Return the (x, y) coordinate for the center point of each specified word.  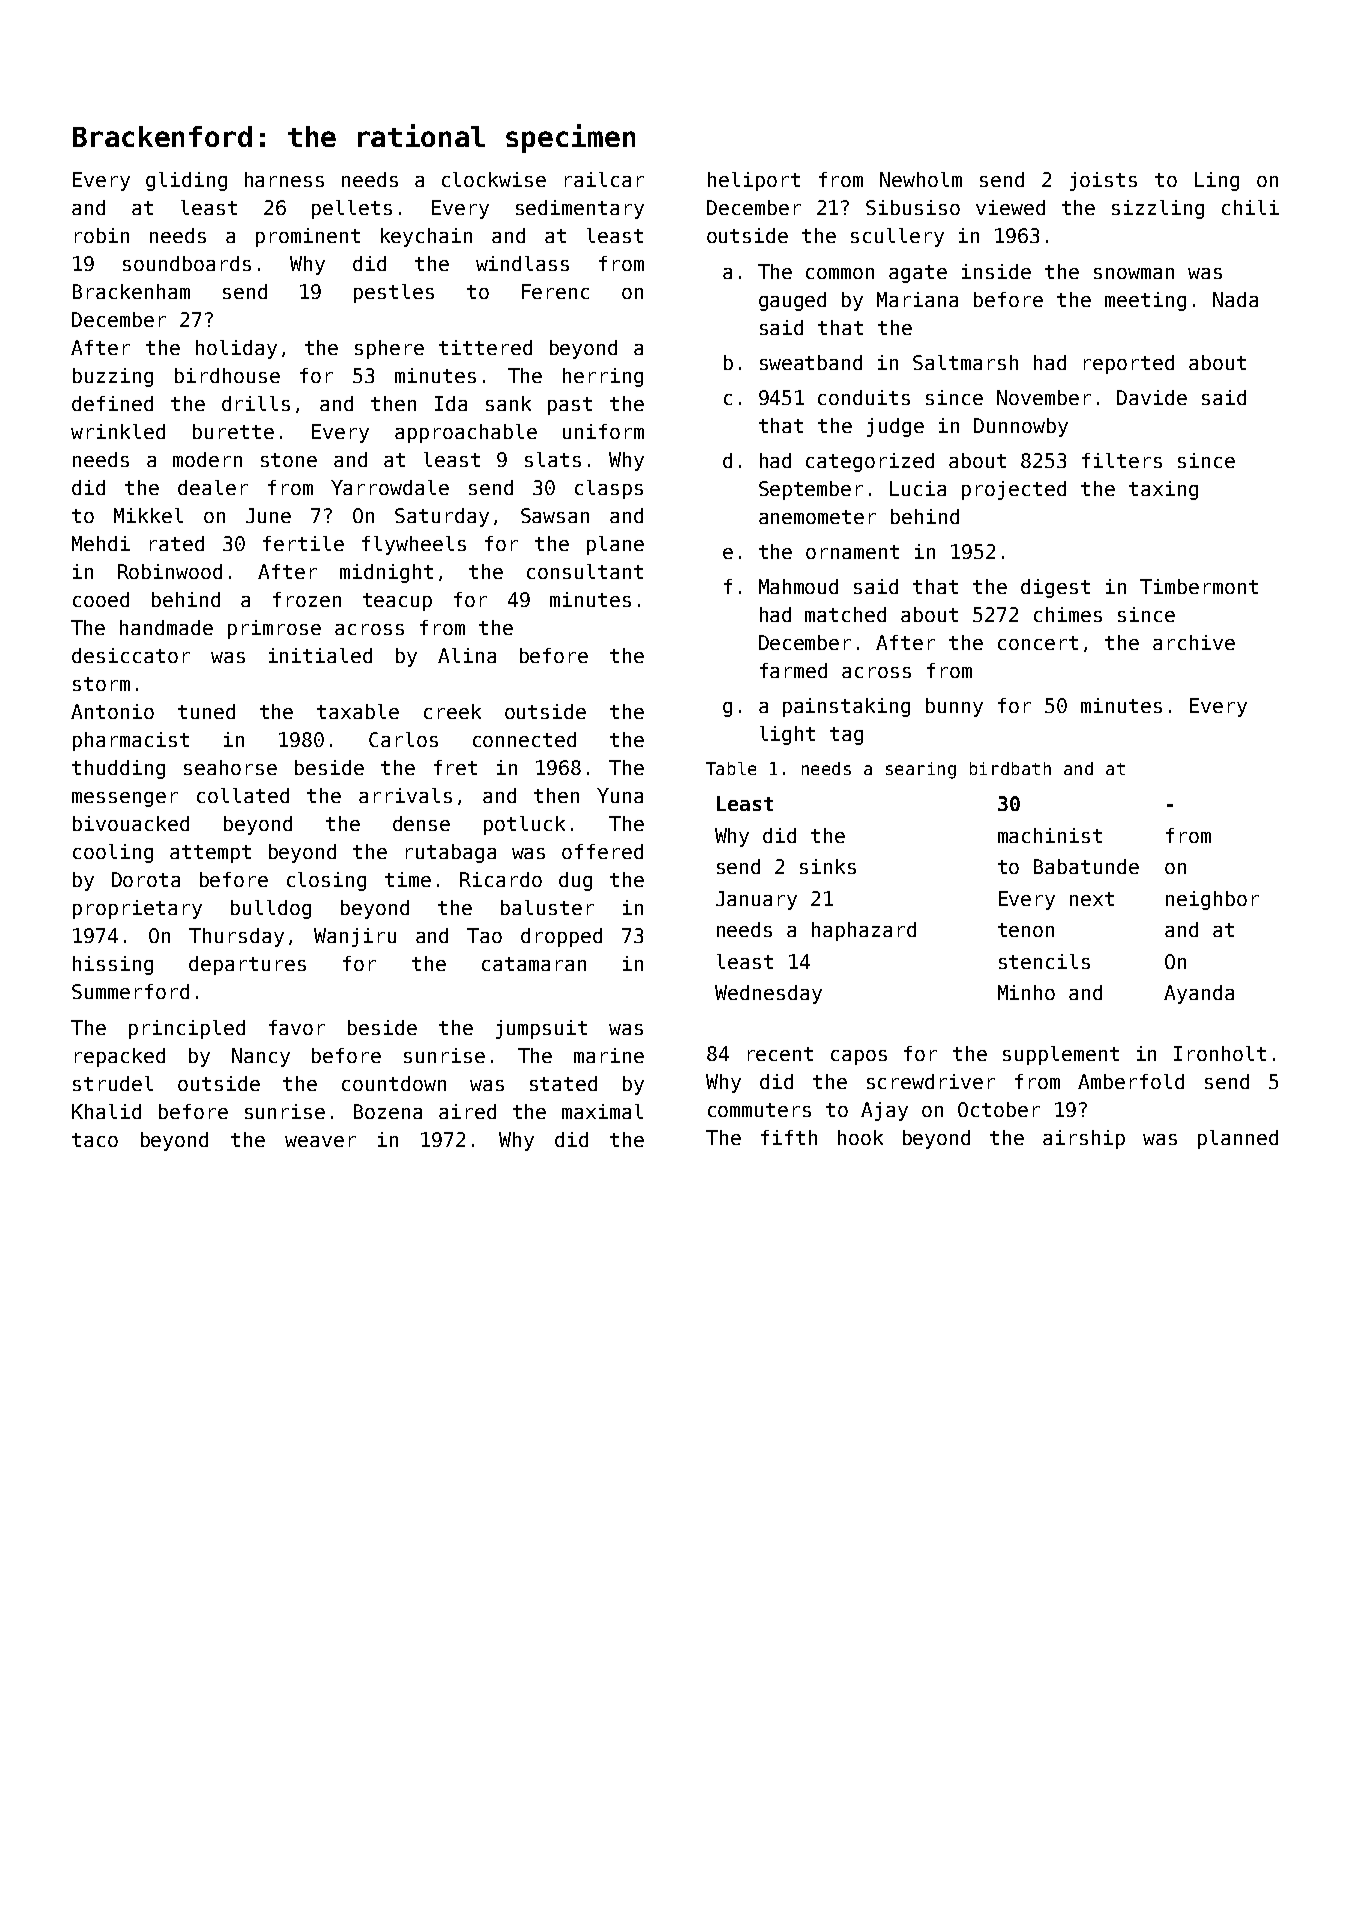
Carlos (403, 739)
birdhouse (227, 375)
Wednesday (768, 994)
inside (996, 271)
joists (1103, 181)
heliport (754, 181)
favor (297, 1027)
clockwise (494, 179)
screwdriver (931, 1081)
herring (603, 377)
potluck (524, 825)
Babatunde (1086, 866)
